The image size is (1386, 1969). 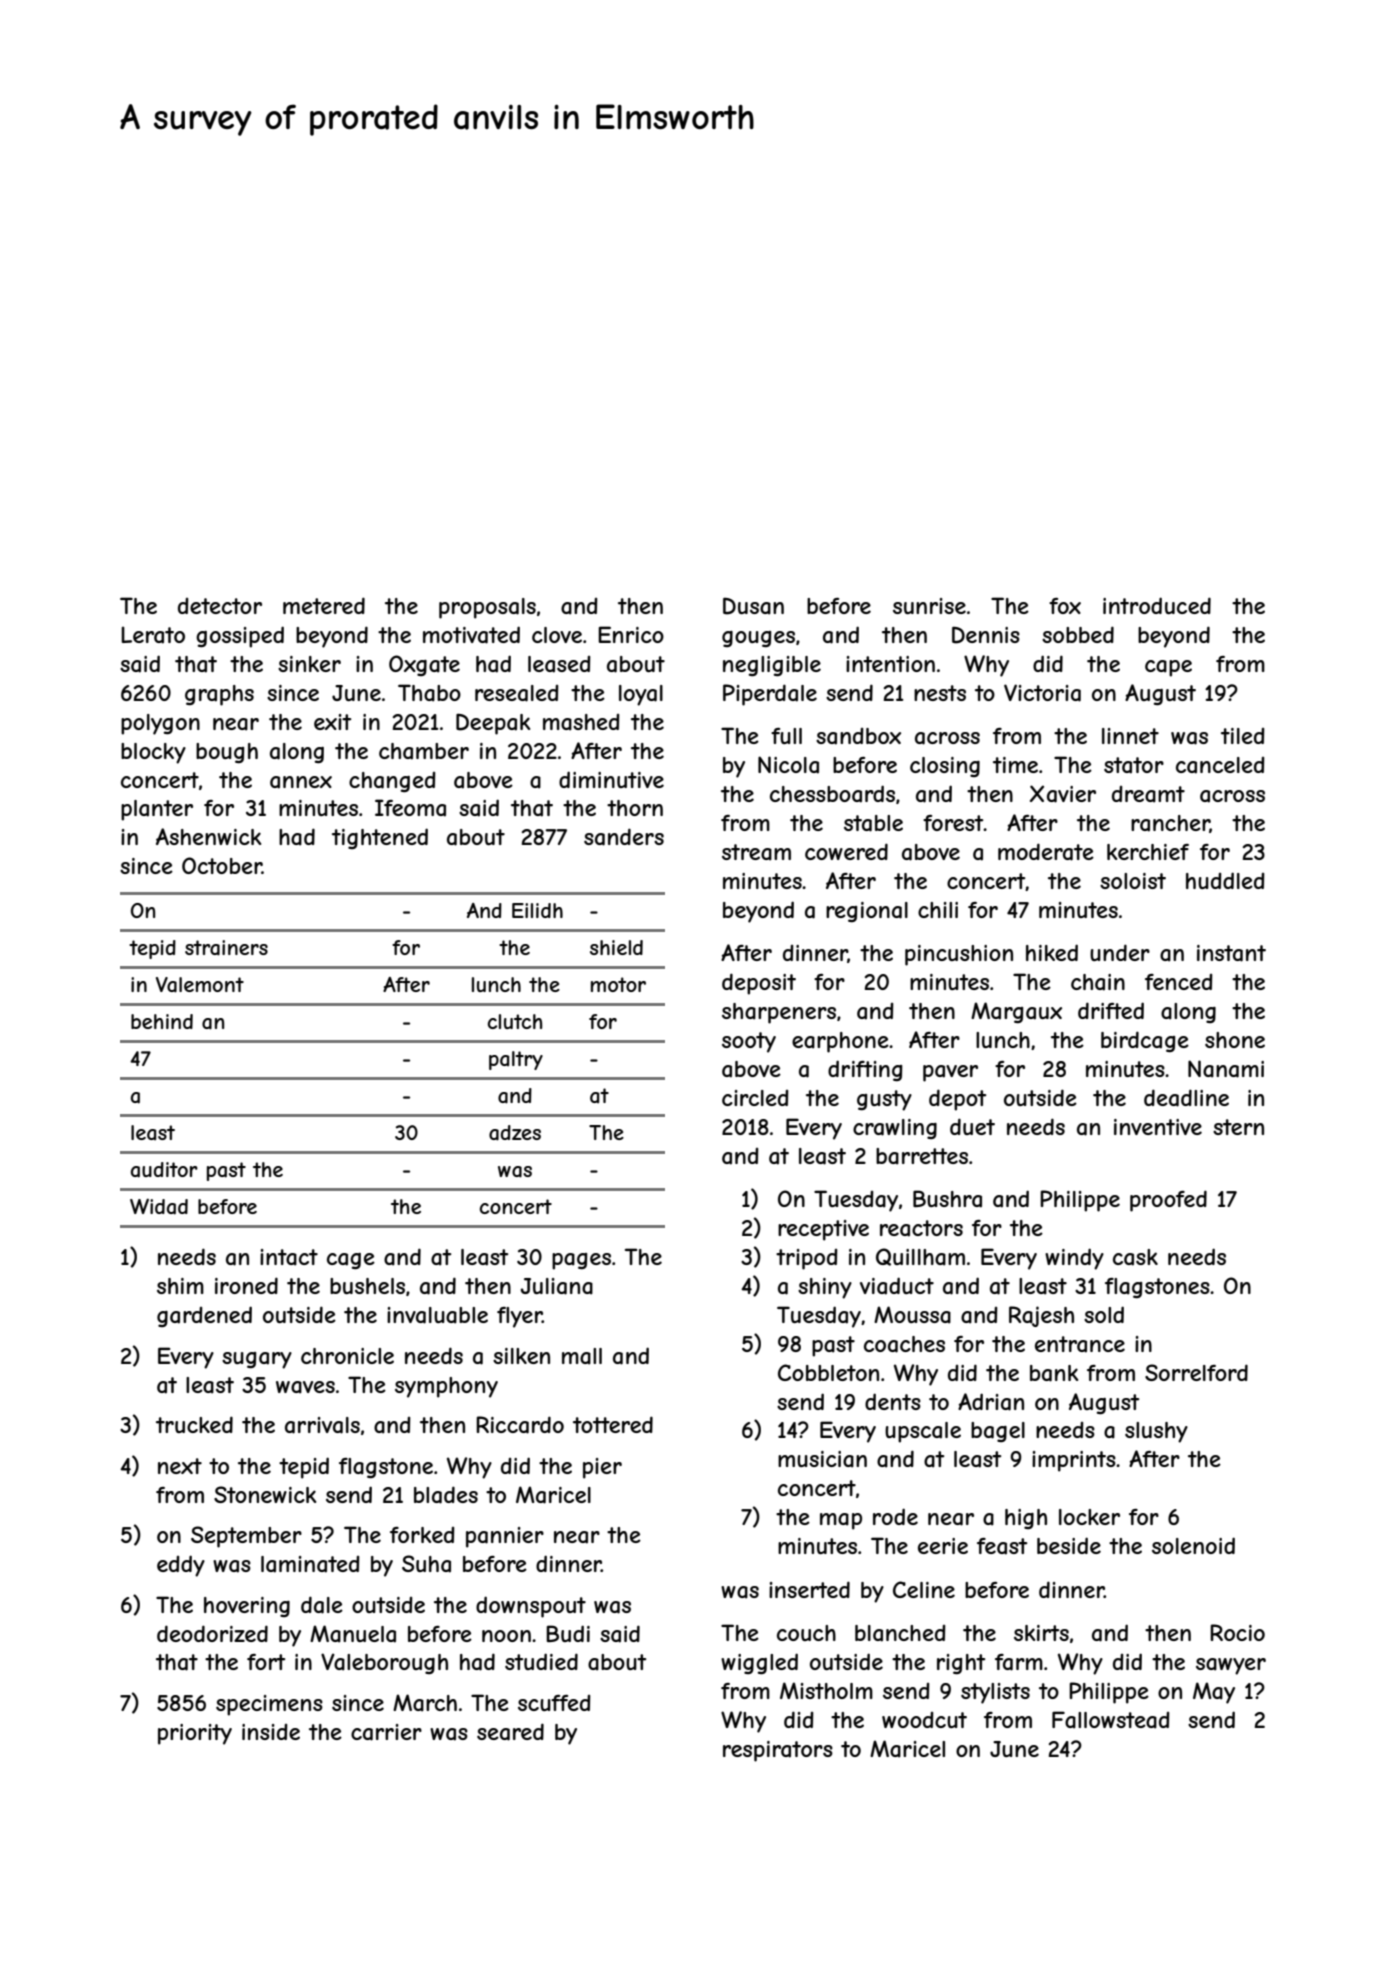 I want to click on detector, so click(x=220, y=606).
